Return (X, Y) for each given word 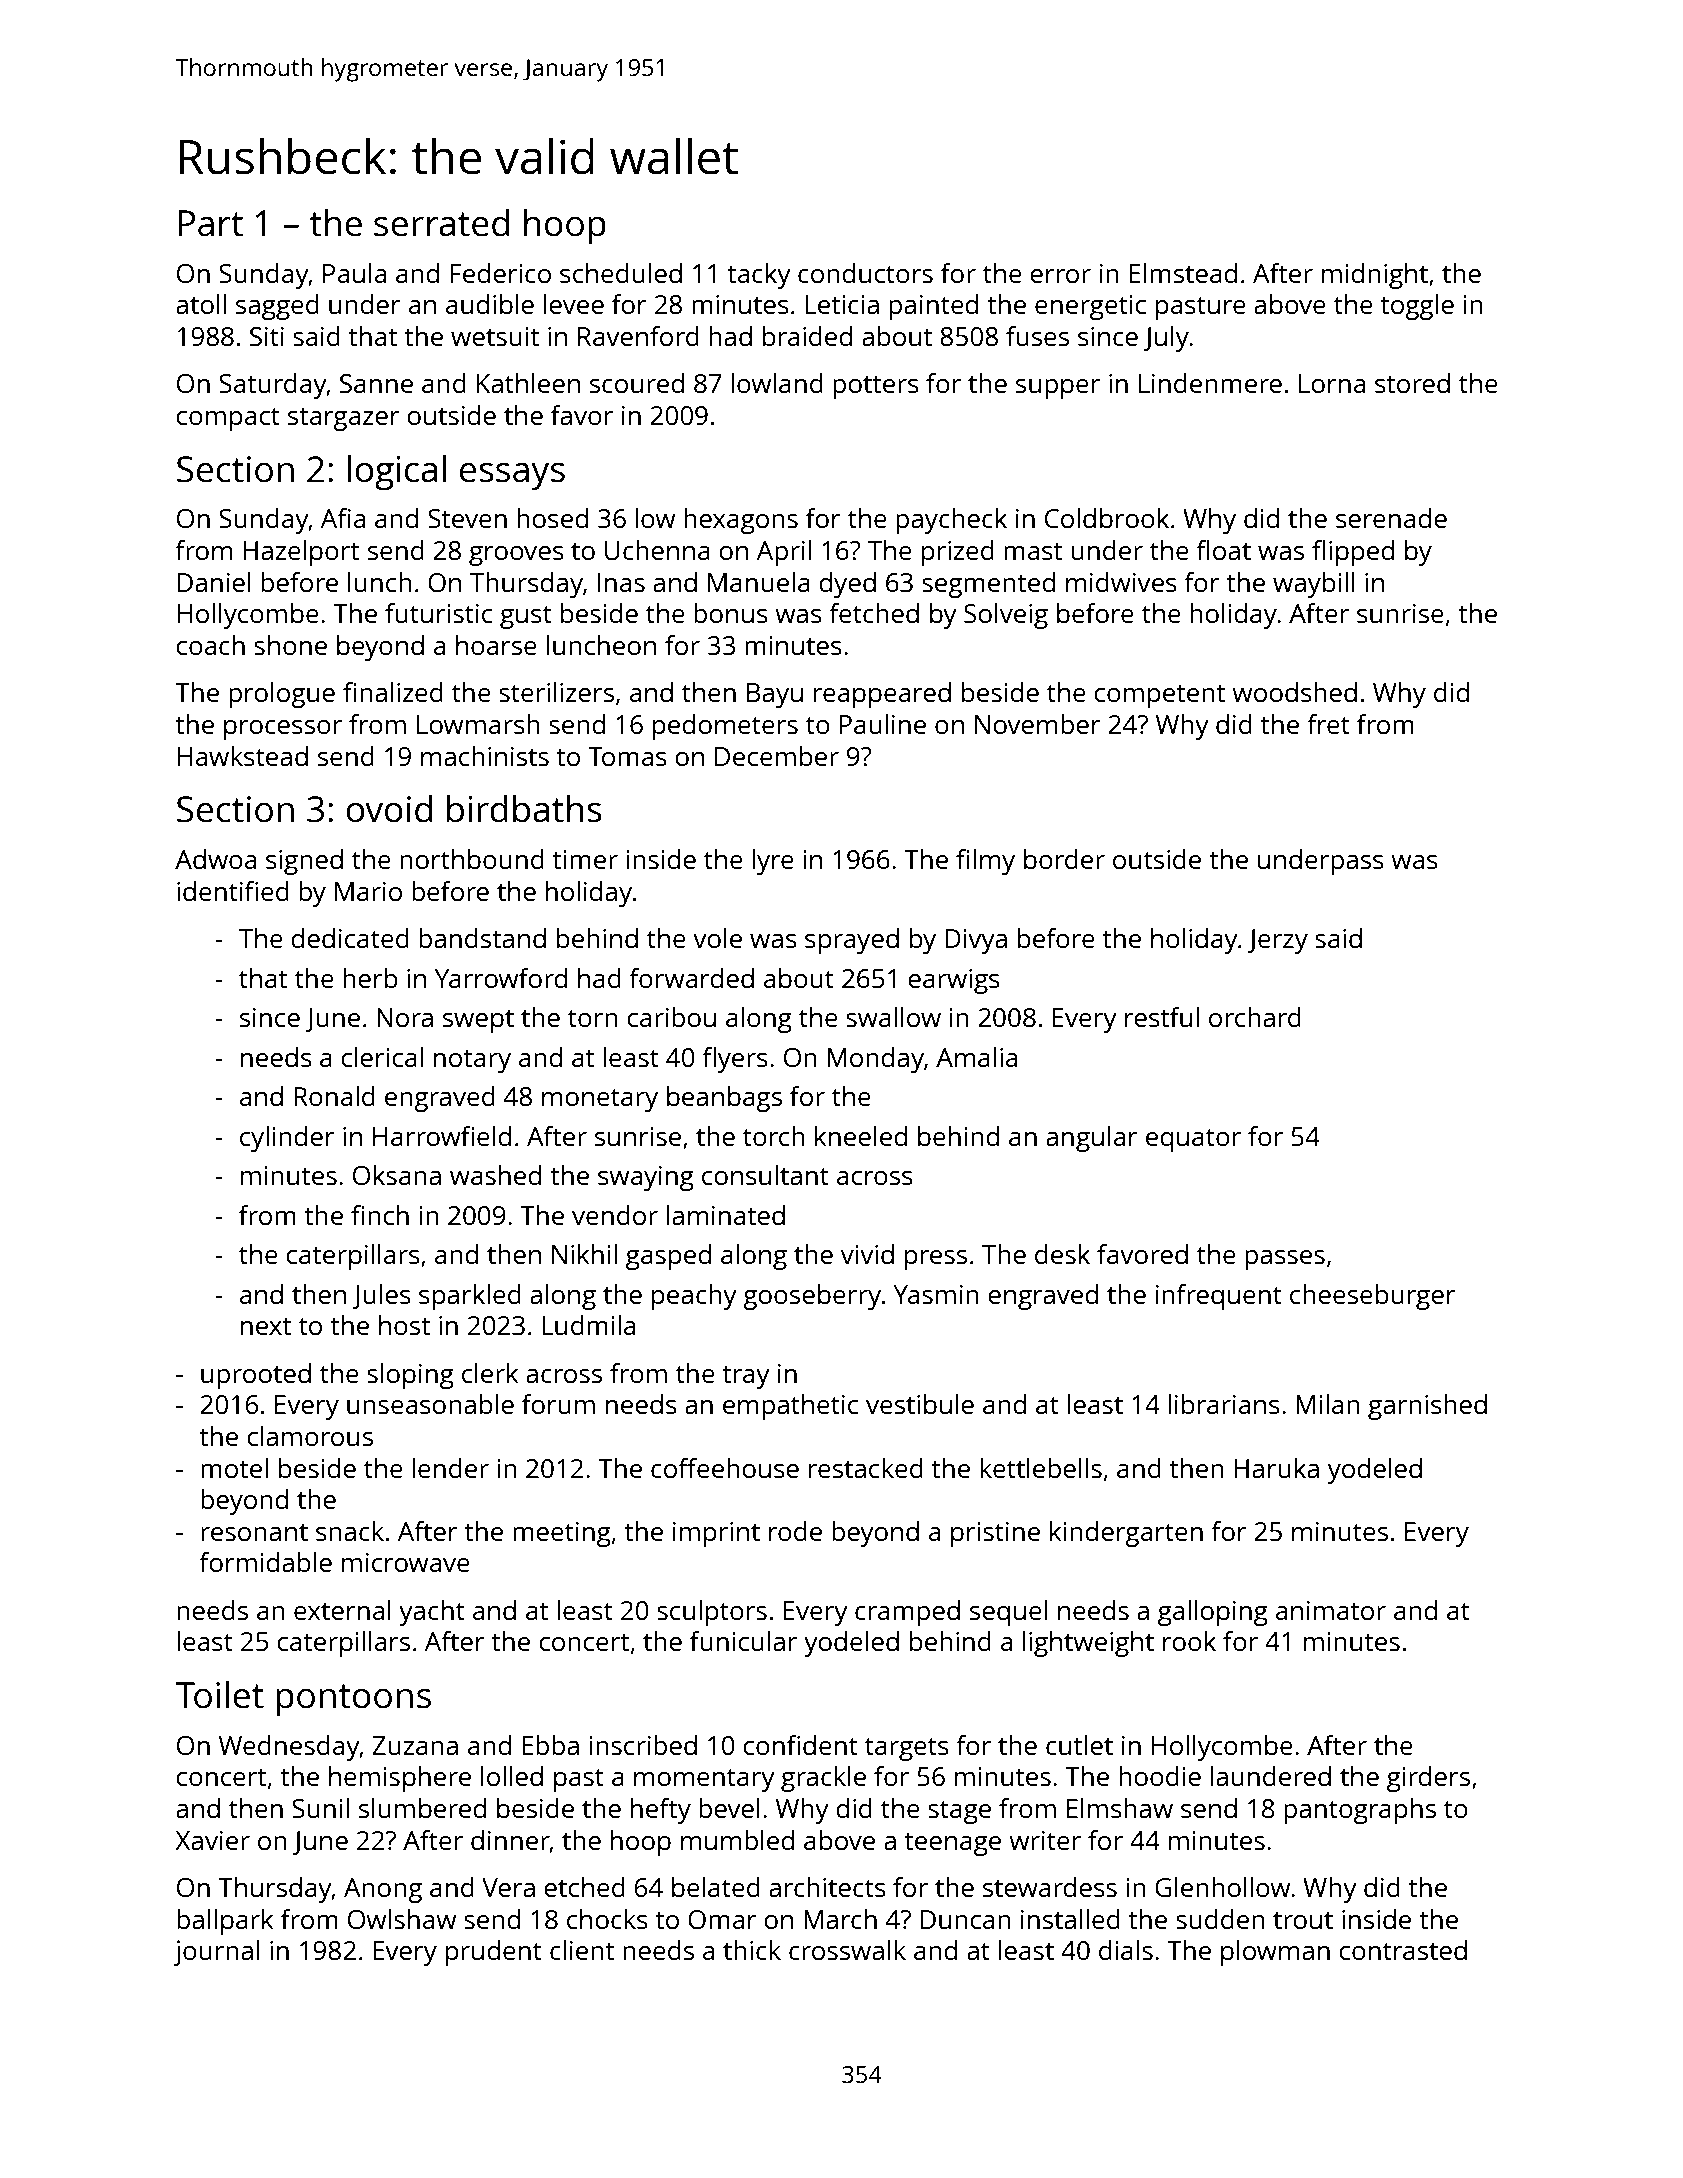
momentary (704, 1780)
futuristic (438, 613)
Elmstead (1183, 273)
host (404, 1325)
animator (1331, 1610)
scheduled (621, 273)
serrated (441, 223)
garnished (1427, 1407)
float (1223, 550)
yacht (432, 1613)
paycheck (951, 521)
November (1038, 724)
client (582, 1950)
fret (1328, 724)
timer (585, 859)
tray (746, 1377)
